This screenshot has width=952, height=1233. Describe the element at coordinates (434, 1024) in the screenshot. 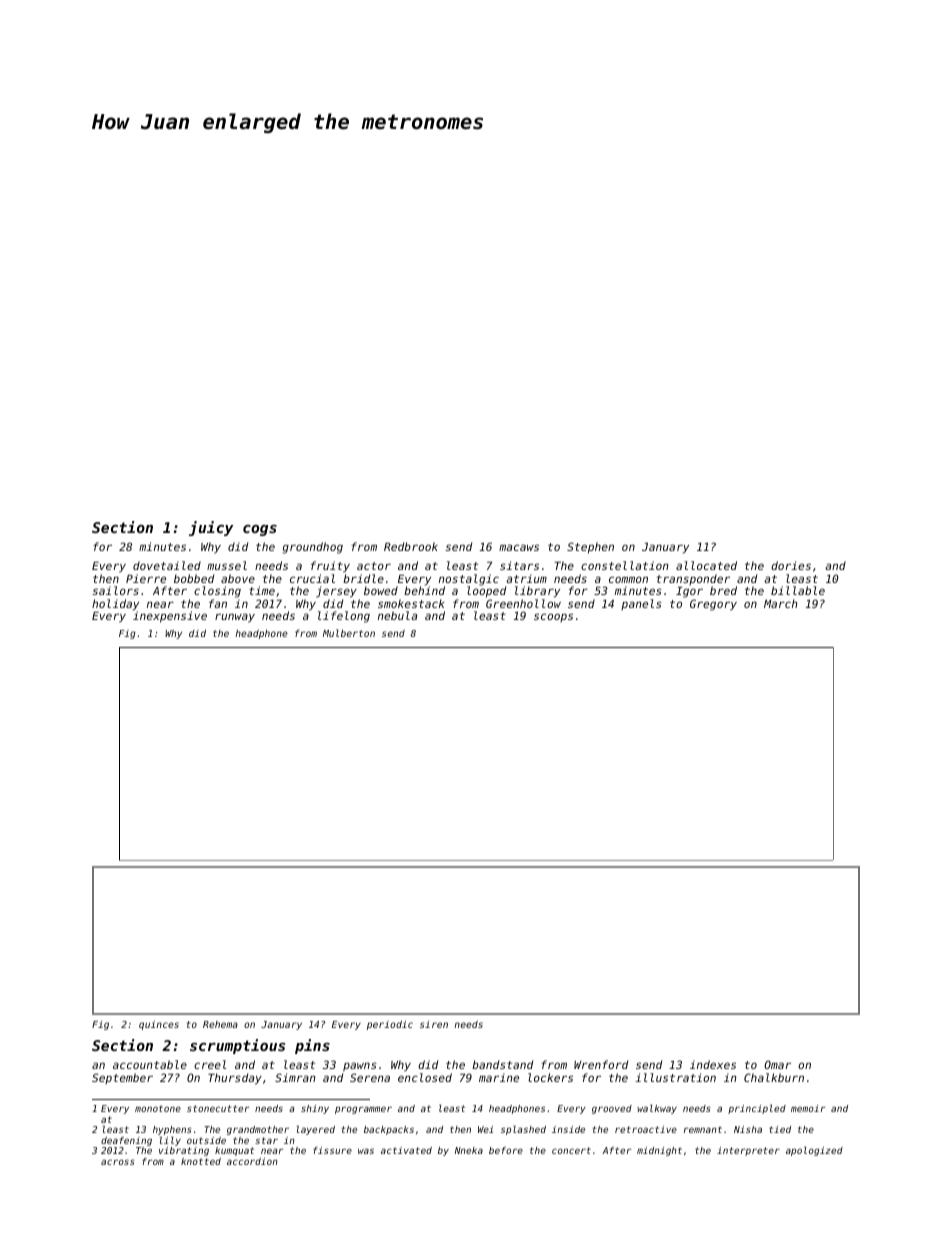

I see `siren` at that location.
